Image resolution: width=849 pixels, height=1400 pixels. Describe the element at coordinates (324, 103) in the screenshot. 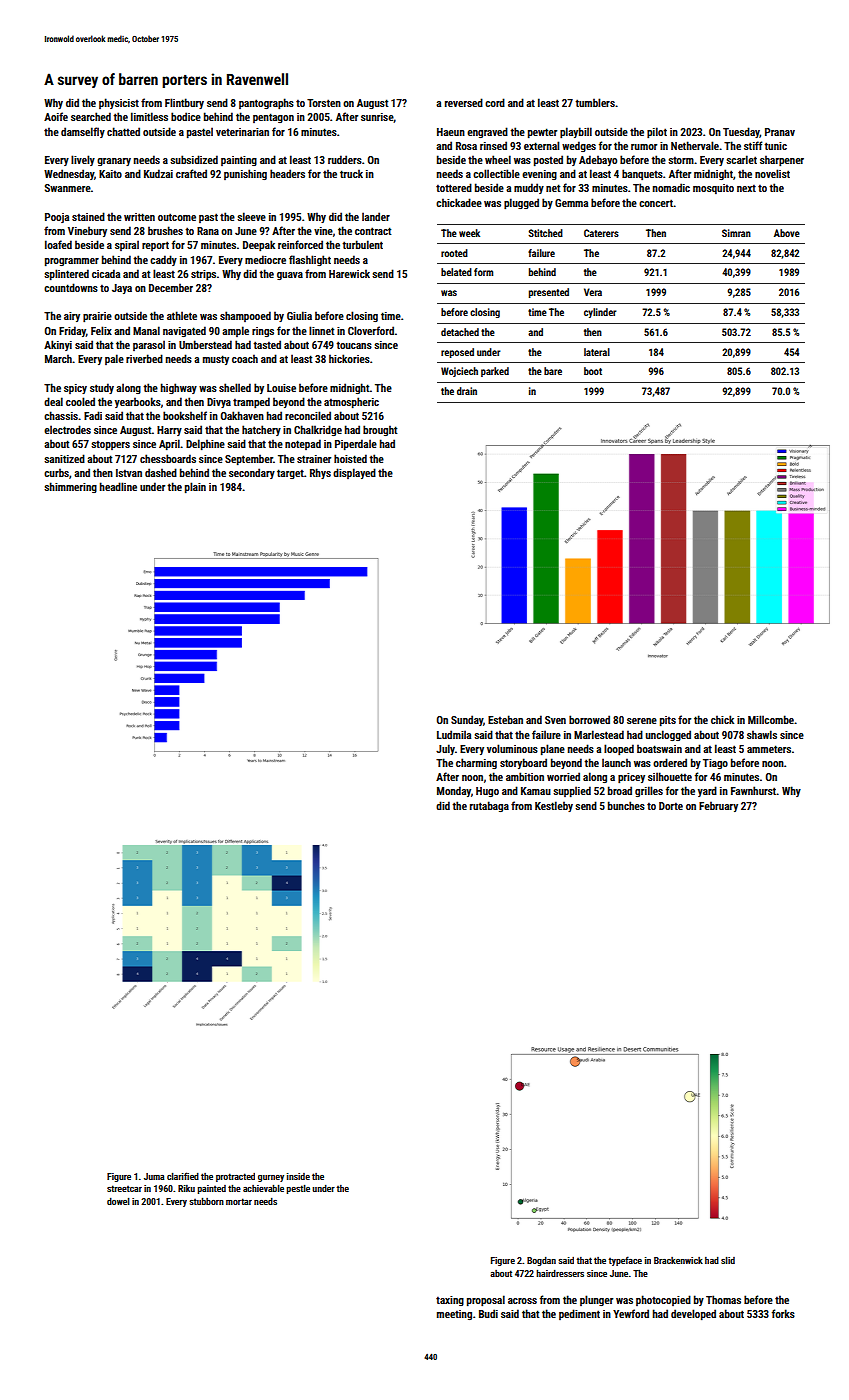

I see `Torsten` at that location.
